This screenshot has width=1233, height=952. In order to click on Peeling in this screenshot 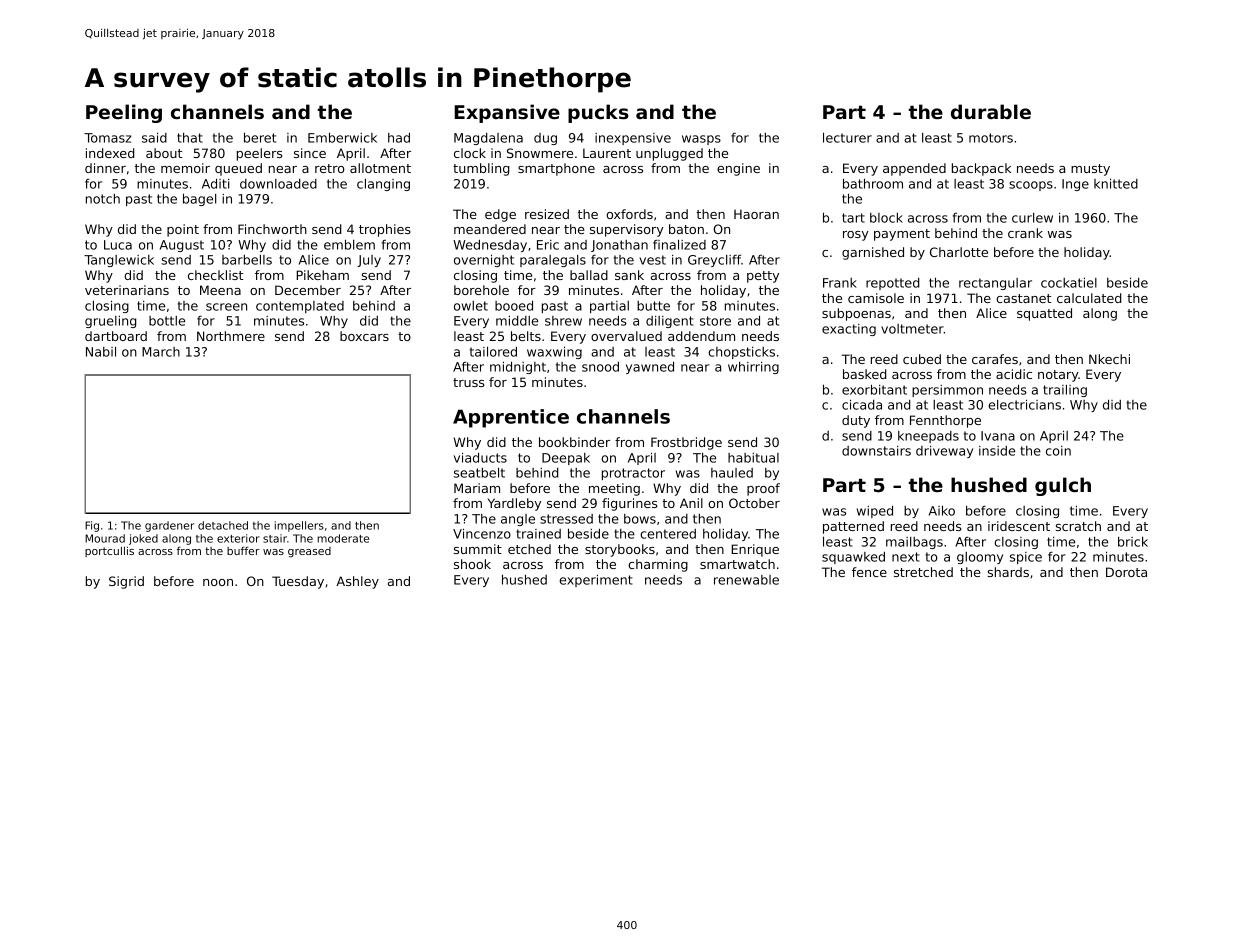, I will do `click(124, 113)`.
